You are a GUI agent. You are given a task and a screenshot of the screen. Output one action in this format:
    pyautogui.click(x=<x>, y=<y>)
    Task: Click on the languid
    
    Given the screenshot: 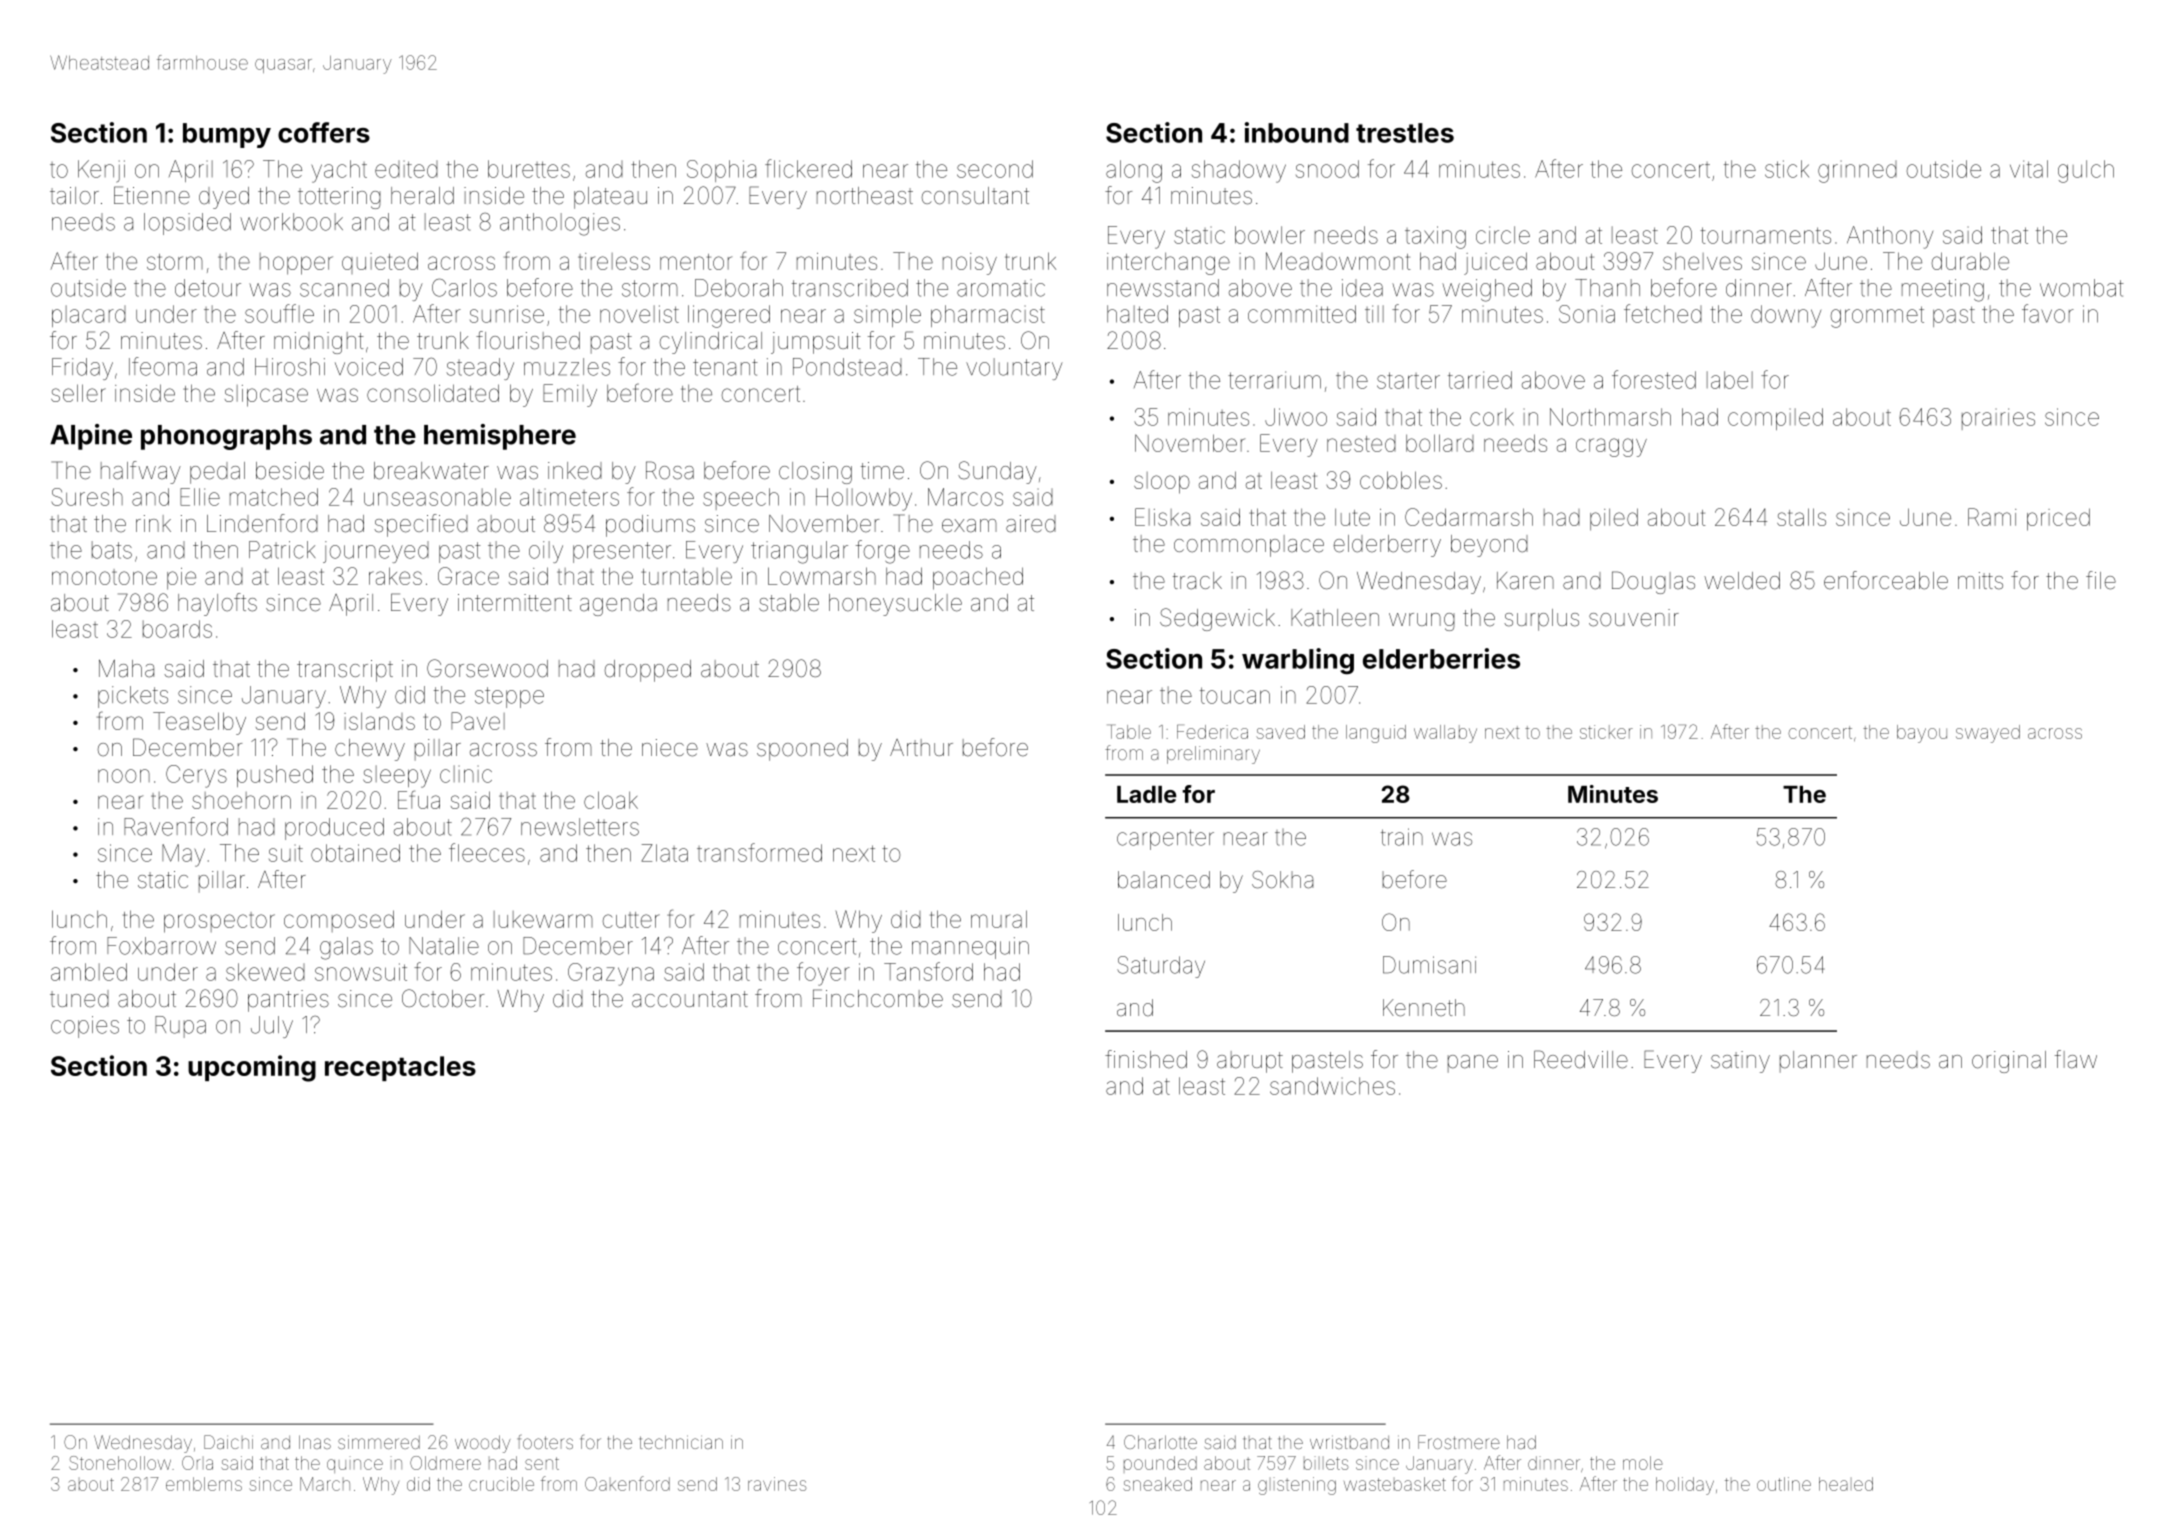 What is the action you would take?
    pyautogui.click(x=1376, y=734)
